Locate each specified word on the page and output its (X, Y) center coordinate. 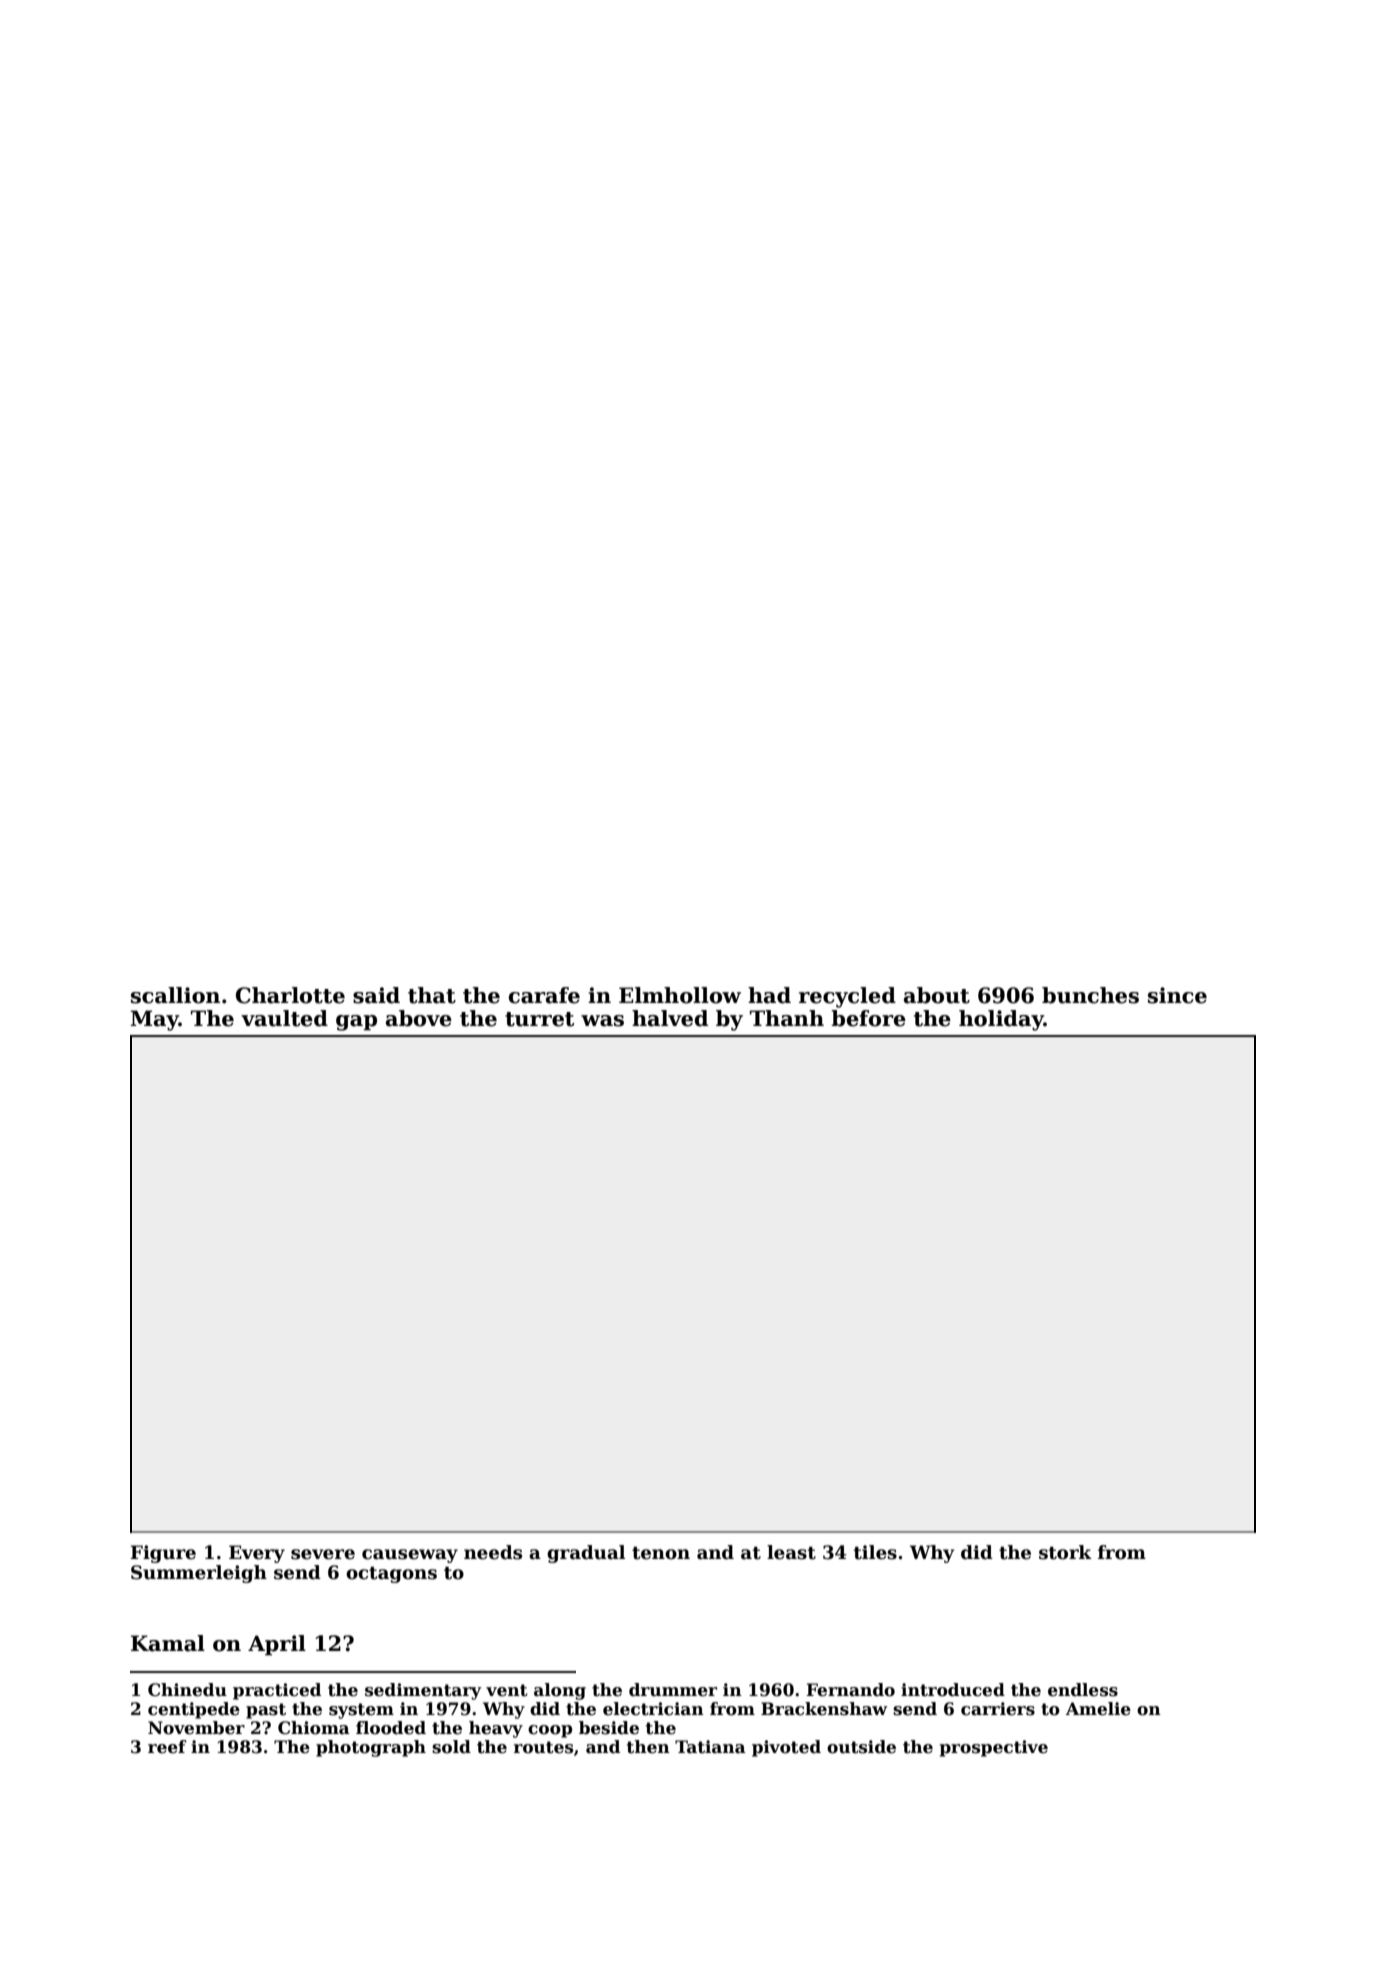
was (602, 1021)
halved (670, 1018)
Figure (163, 1554)
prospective (994, 1748)
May (155, 1020)
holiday (1001, 1020)
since (1177, 995)
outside (861, 1747)
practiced (277, 1691)
